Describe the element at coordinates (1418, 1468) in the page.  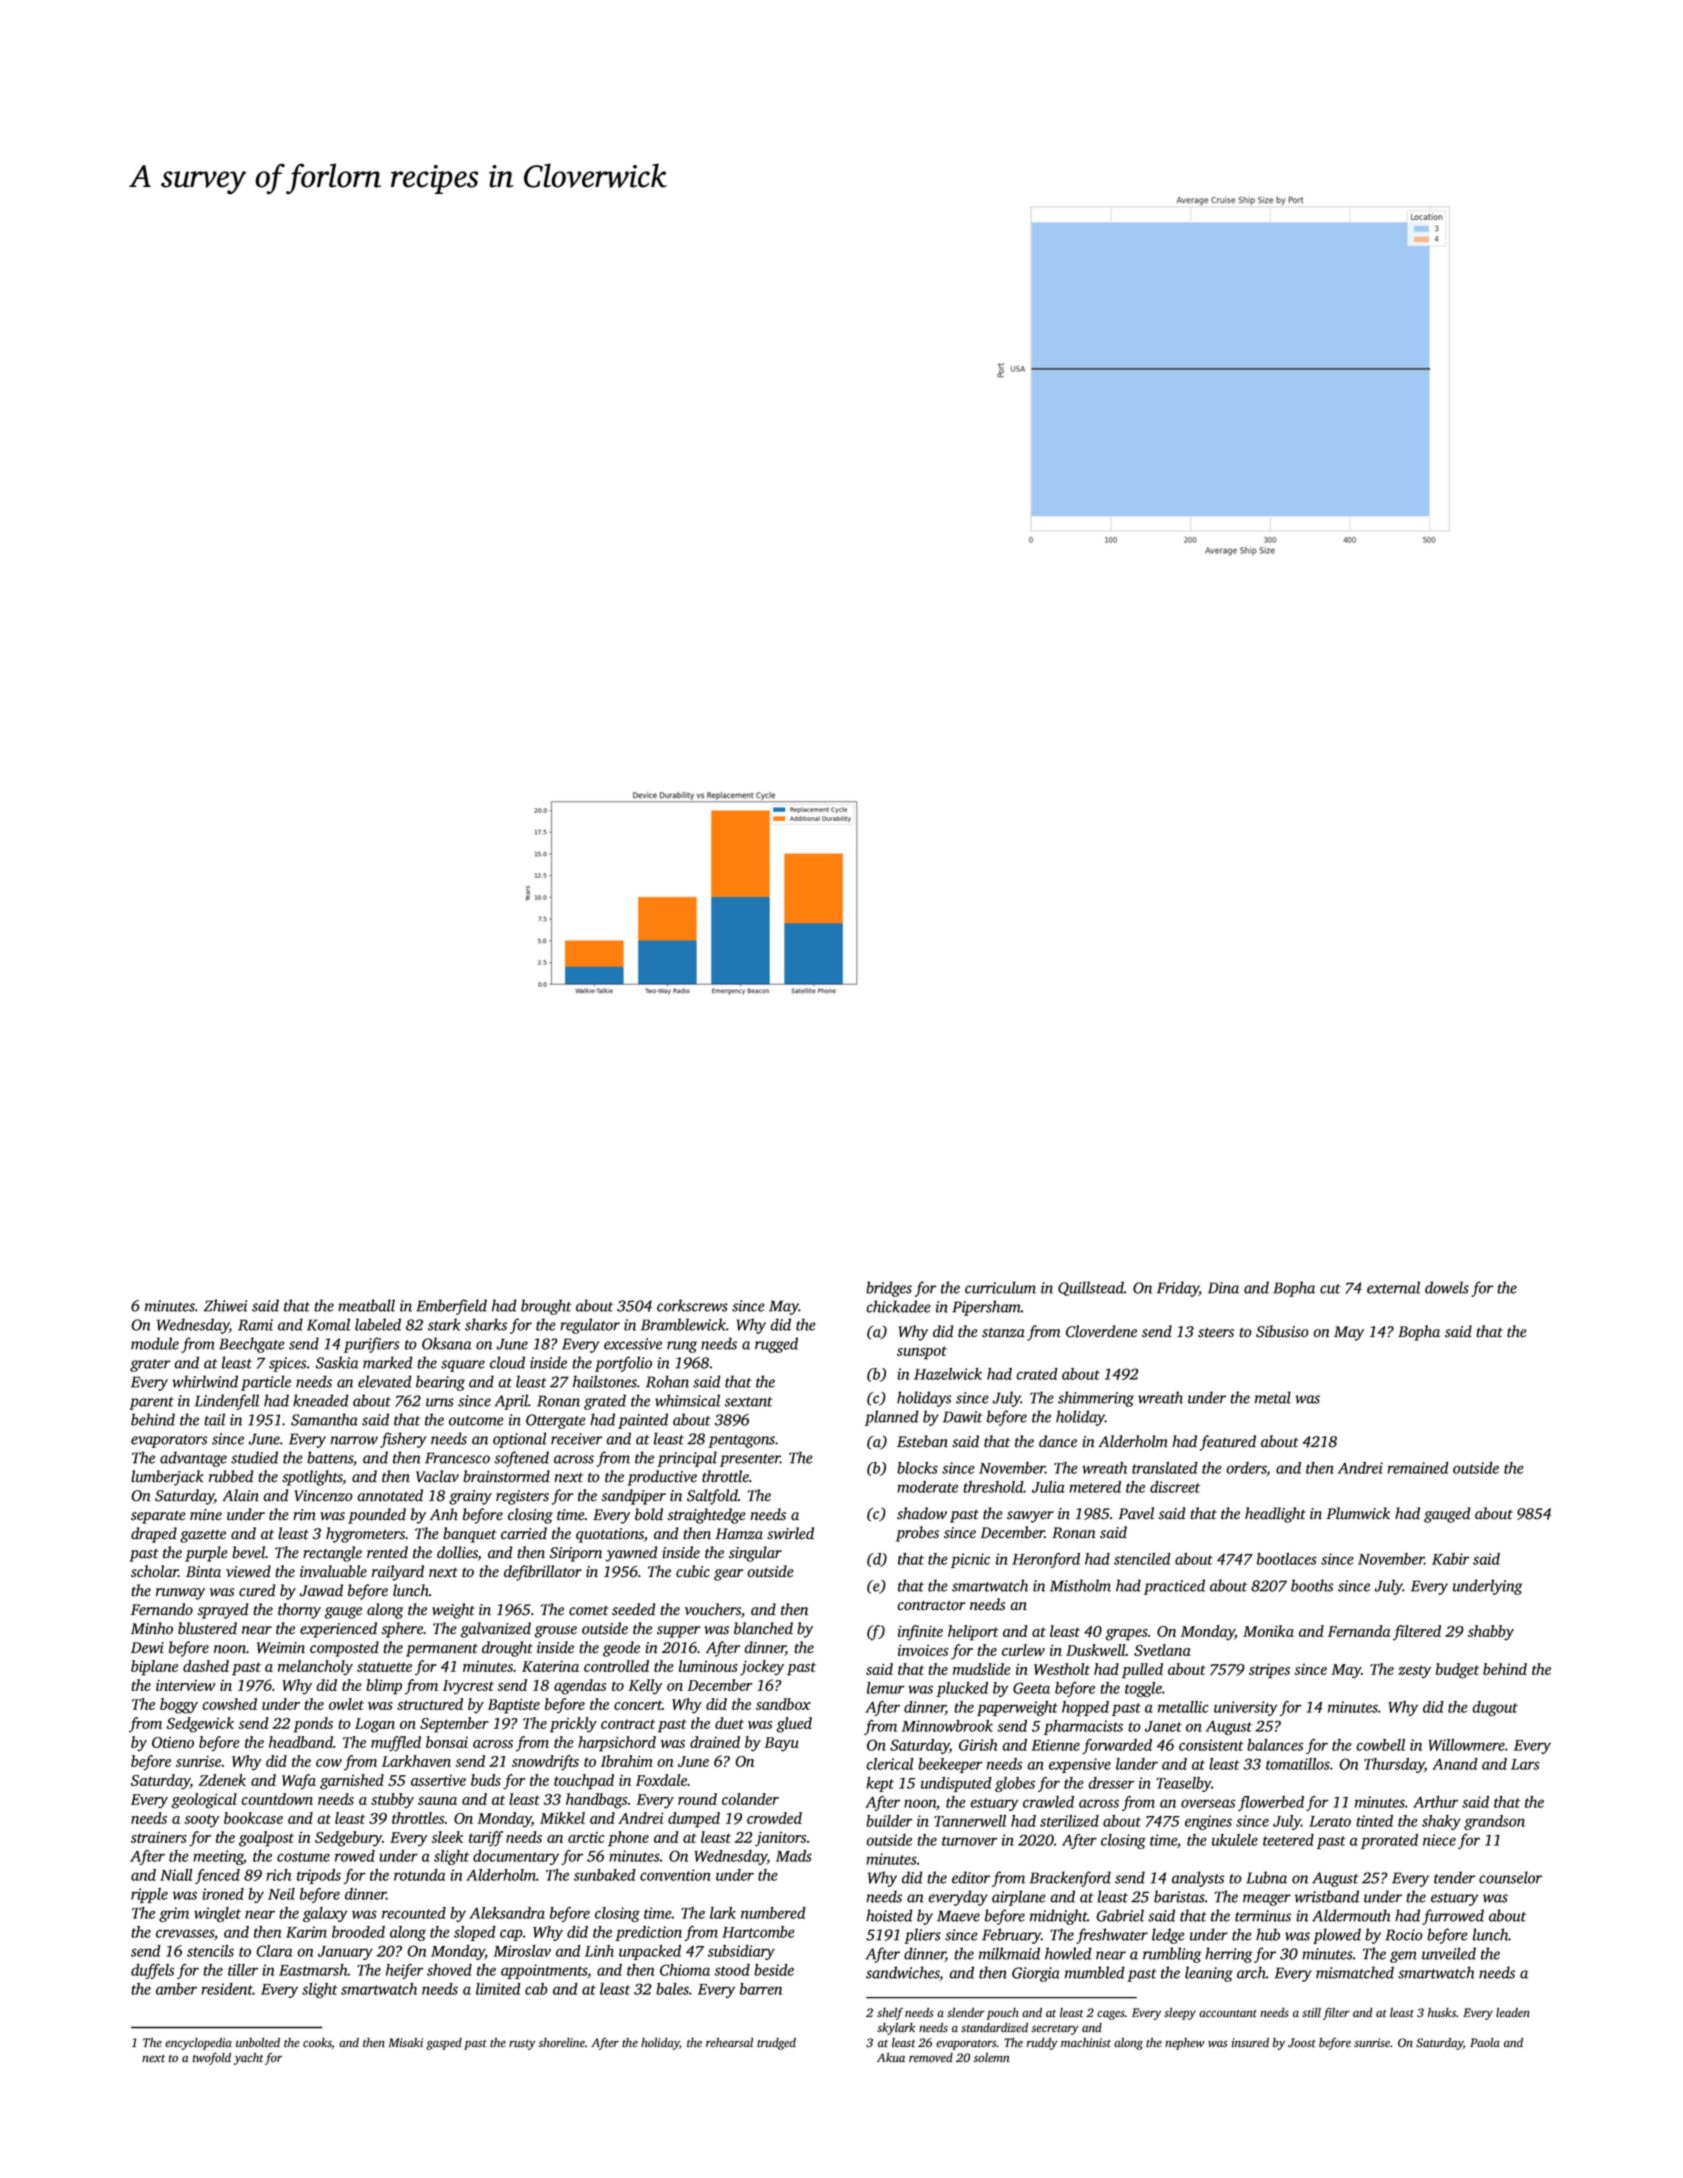
I see `remained` at that location.
